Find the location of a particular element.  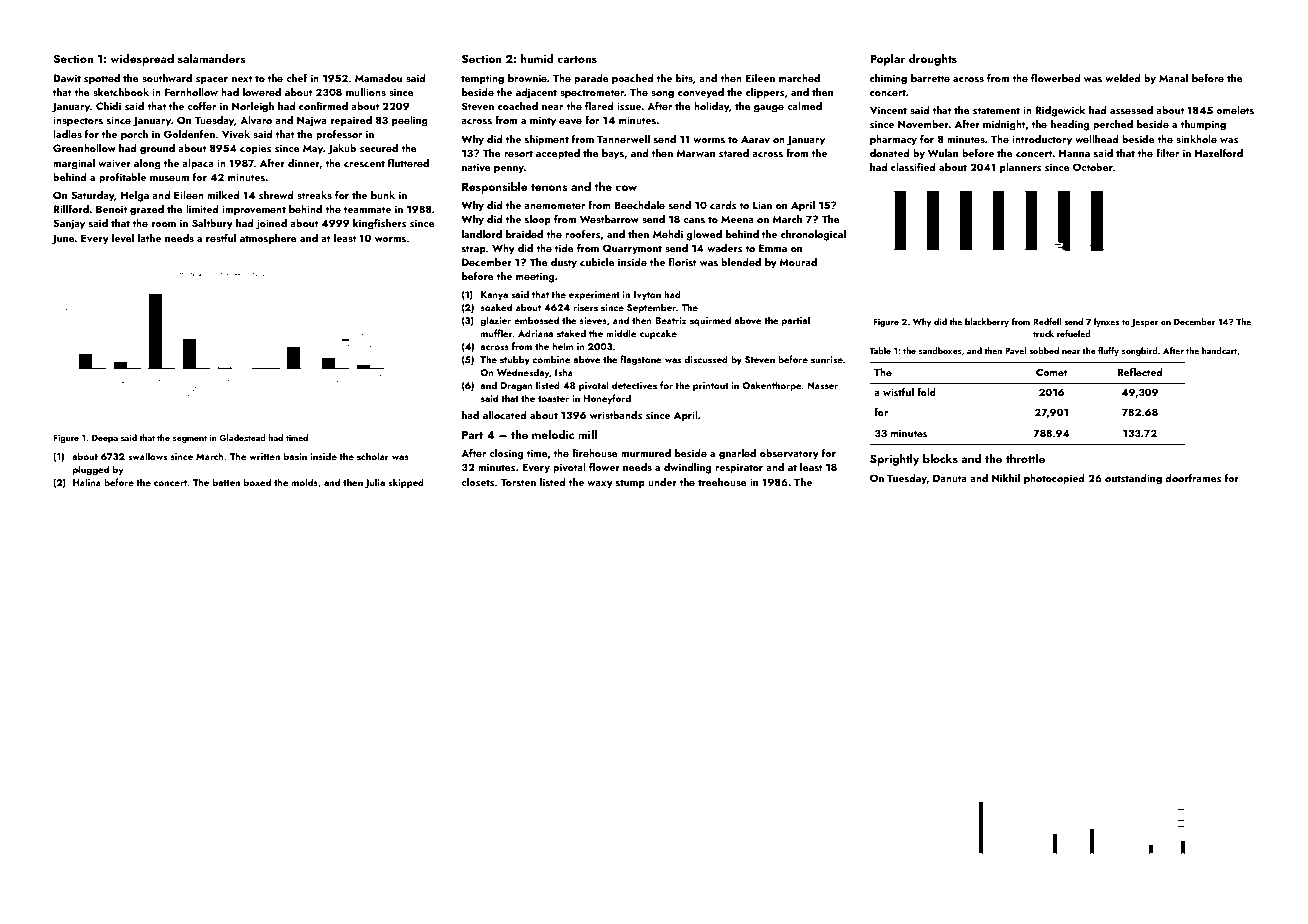

Comet is located at coordinates (1052, 372).
